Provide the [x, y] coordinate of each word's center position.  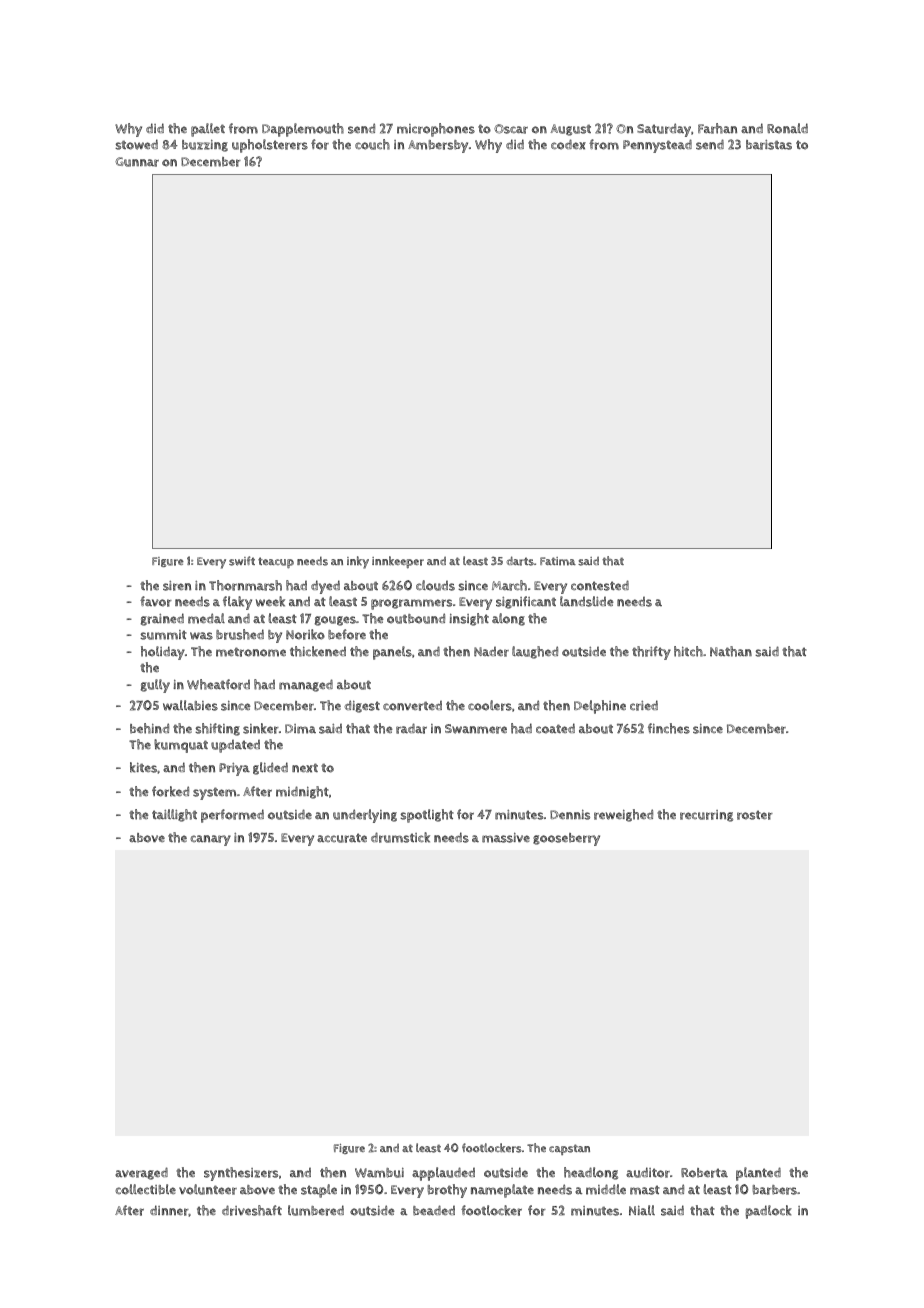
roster [755, 815]
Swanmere [476, 729]
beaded [434, 1210]
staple [319, 1191]
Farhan [717, 128]
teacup [276, 562]
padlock [769, 1212]
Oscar [511, 129]
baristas [769, 145]
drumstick [400, 837]
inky [358, 562]
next [305, 768]
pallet [208, 130]
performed [232, 816]
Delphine [600, 707]
